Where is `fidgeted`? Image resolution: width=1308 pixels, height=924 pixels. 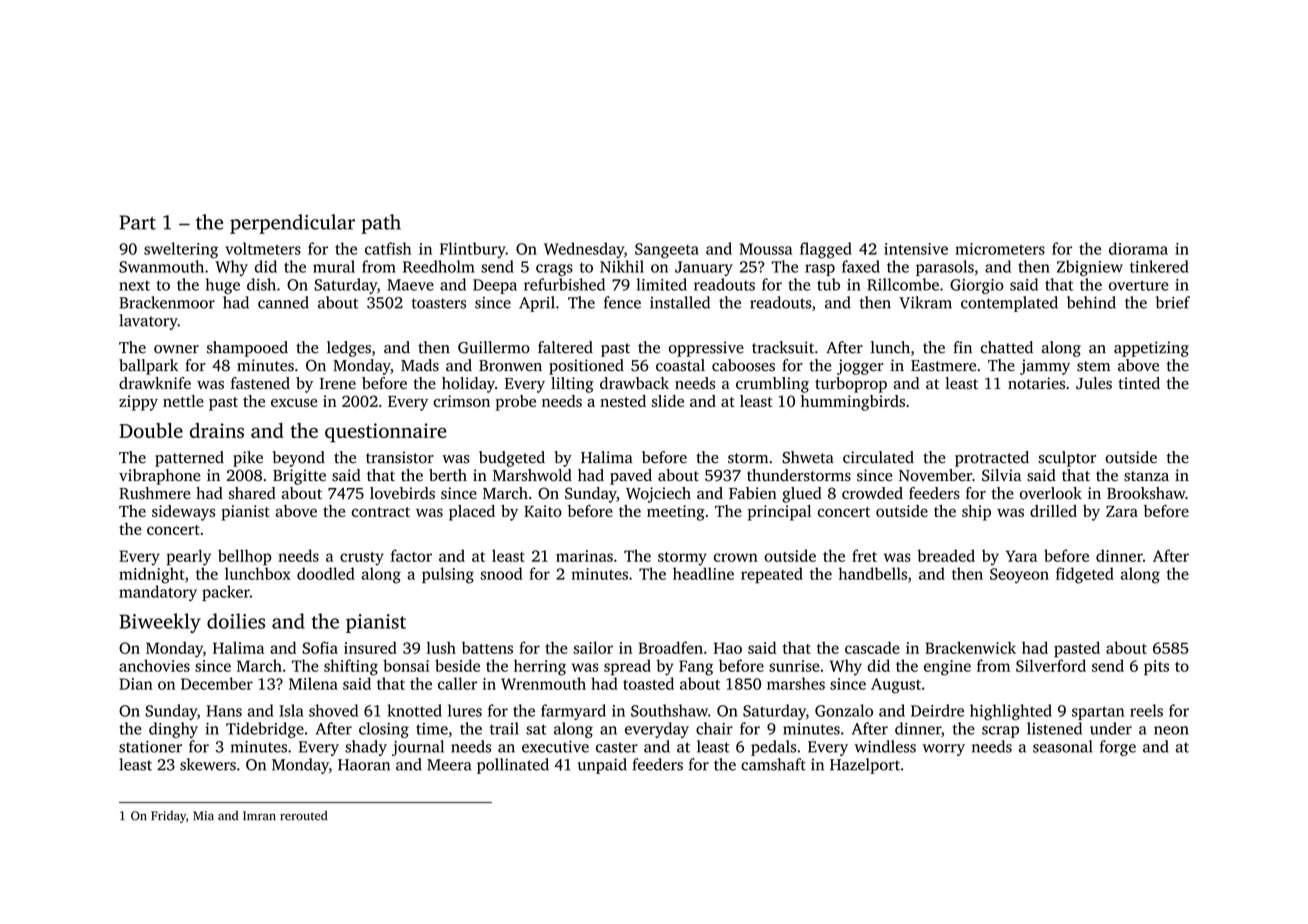 fidgeted is located at coordinates (1085, 575).
